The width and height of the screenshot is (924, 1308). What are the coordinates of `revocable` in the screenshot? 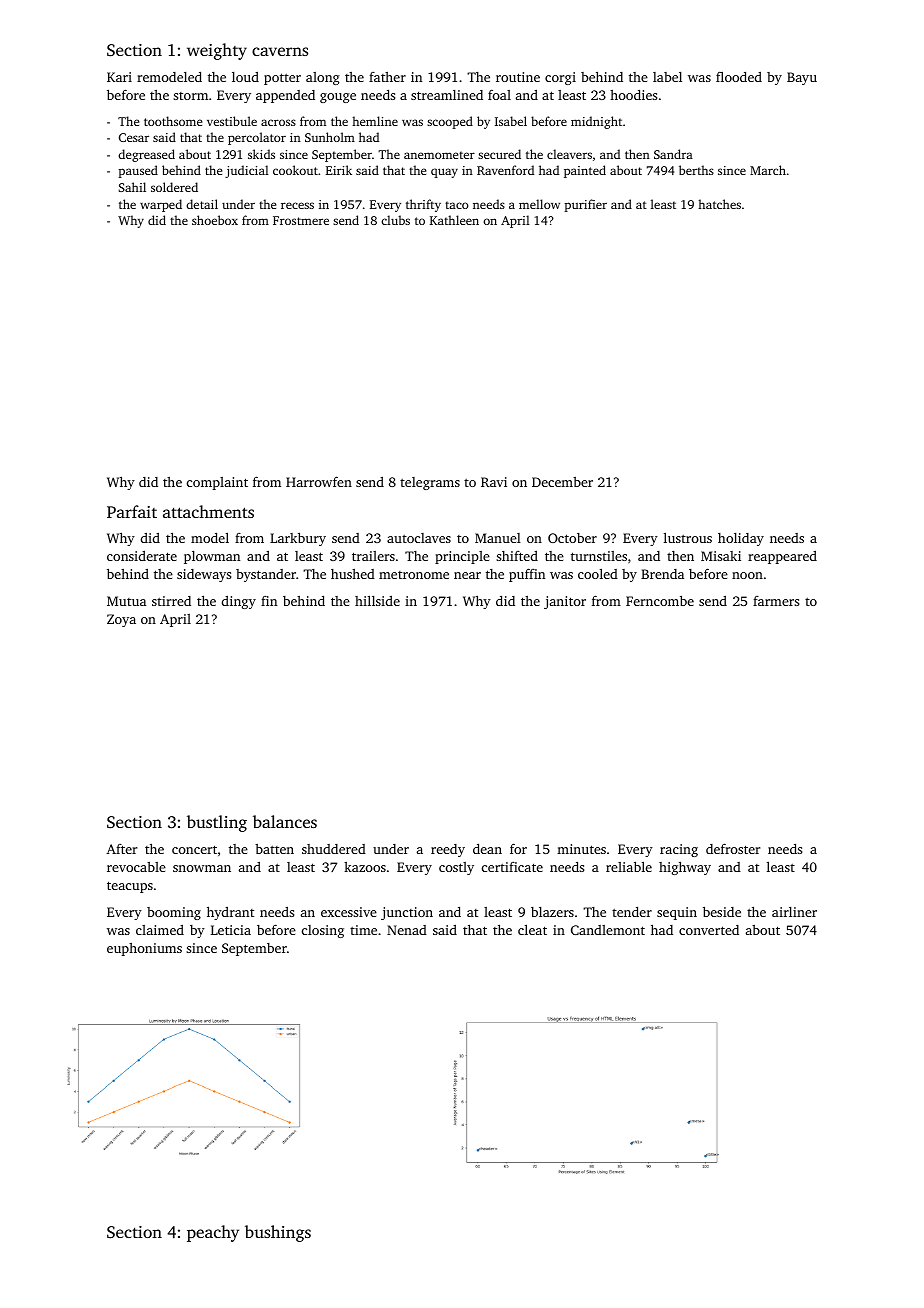 It's located at (136, 867).
